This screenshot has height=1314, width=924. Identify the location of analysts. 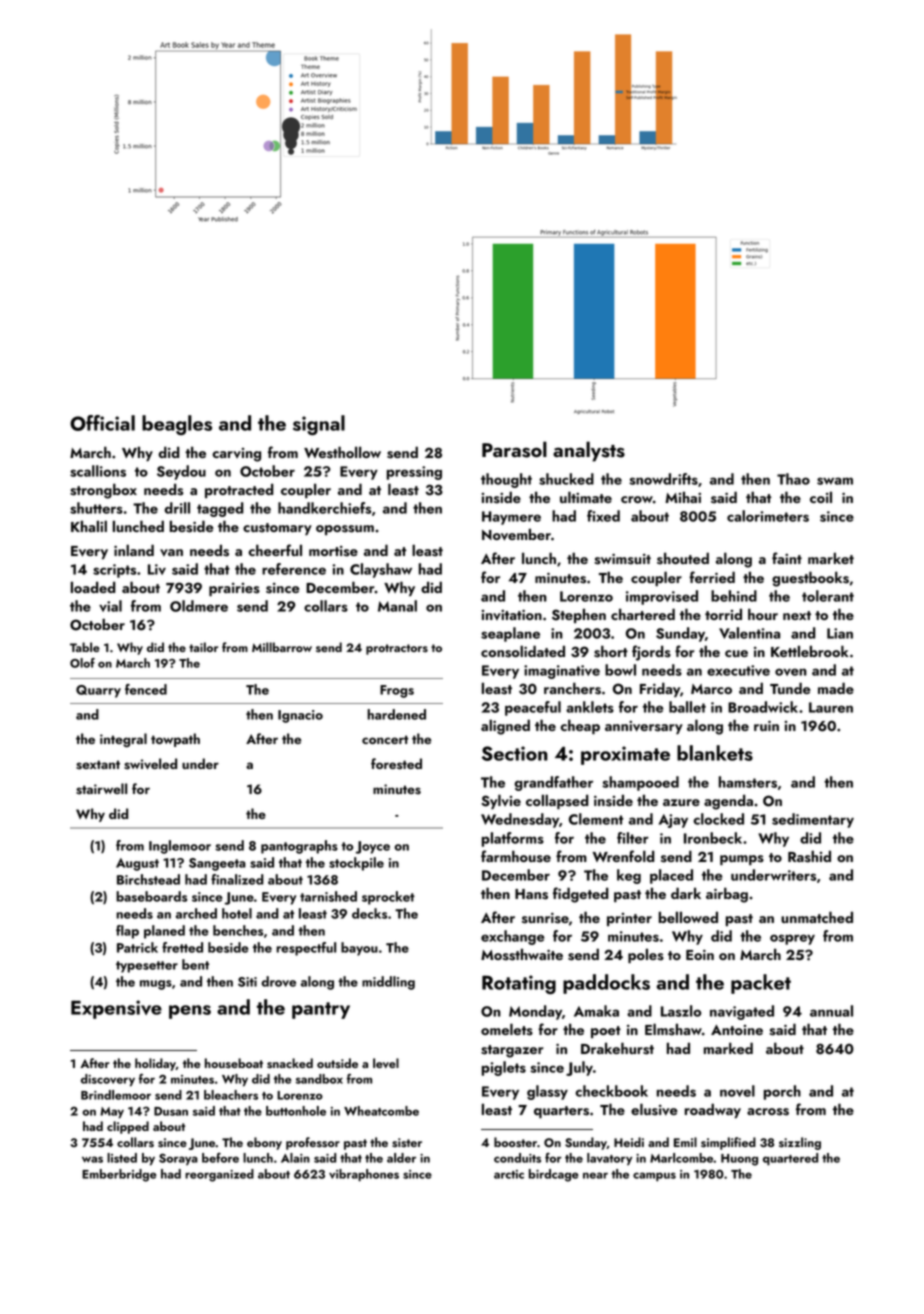
(589, 451).
